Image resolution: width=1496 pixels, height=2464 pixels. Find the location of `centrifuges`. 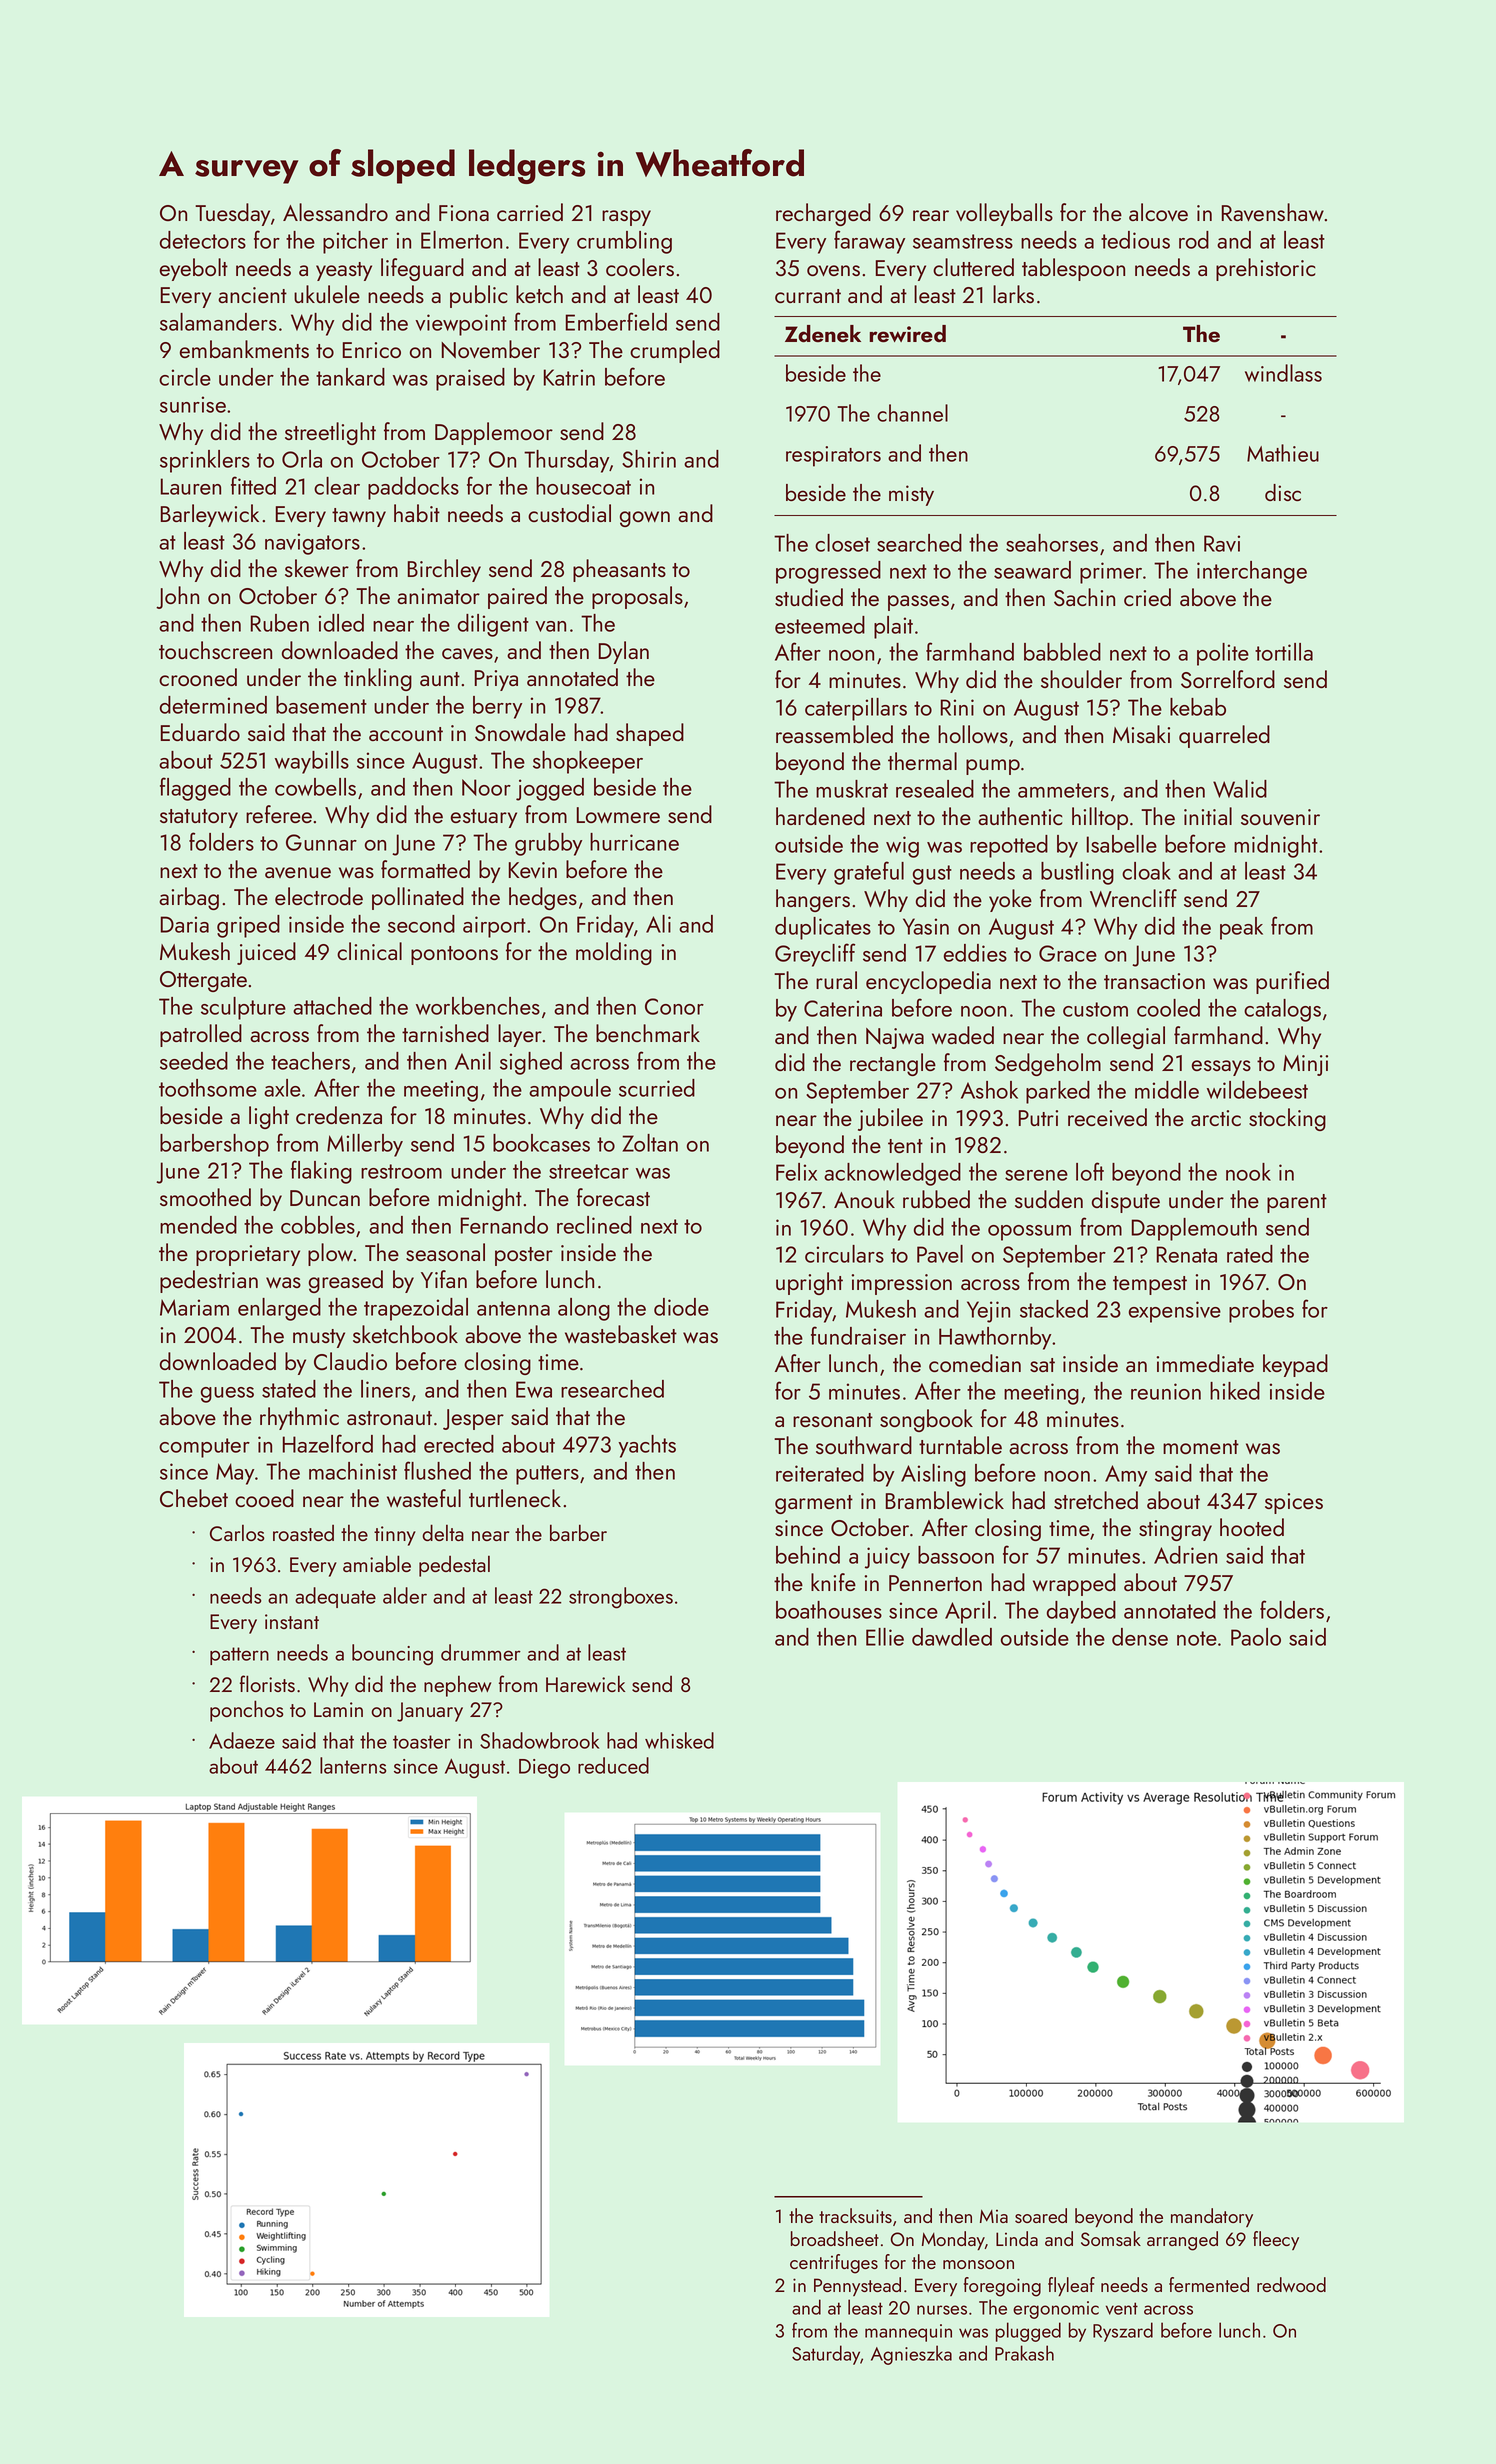

centrifuges is located at coordinates (834, 2264).
